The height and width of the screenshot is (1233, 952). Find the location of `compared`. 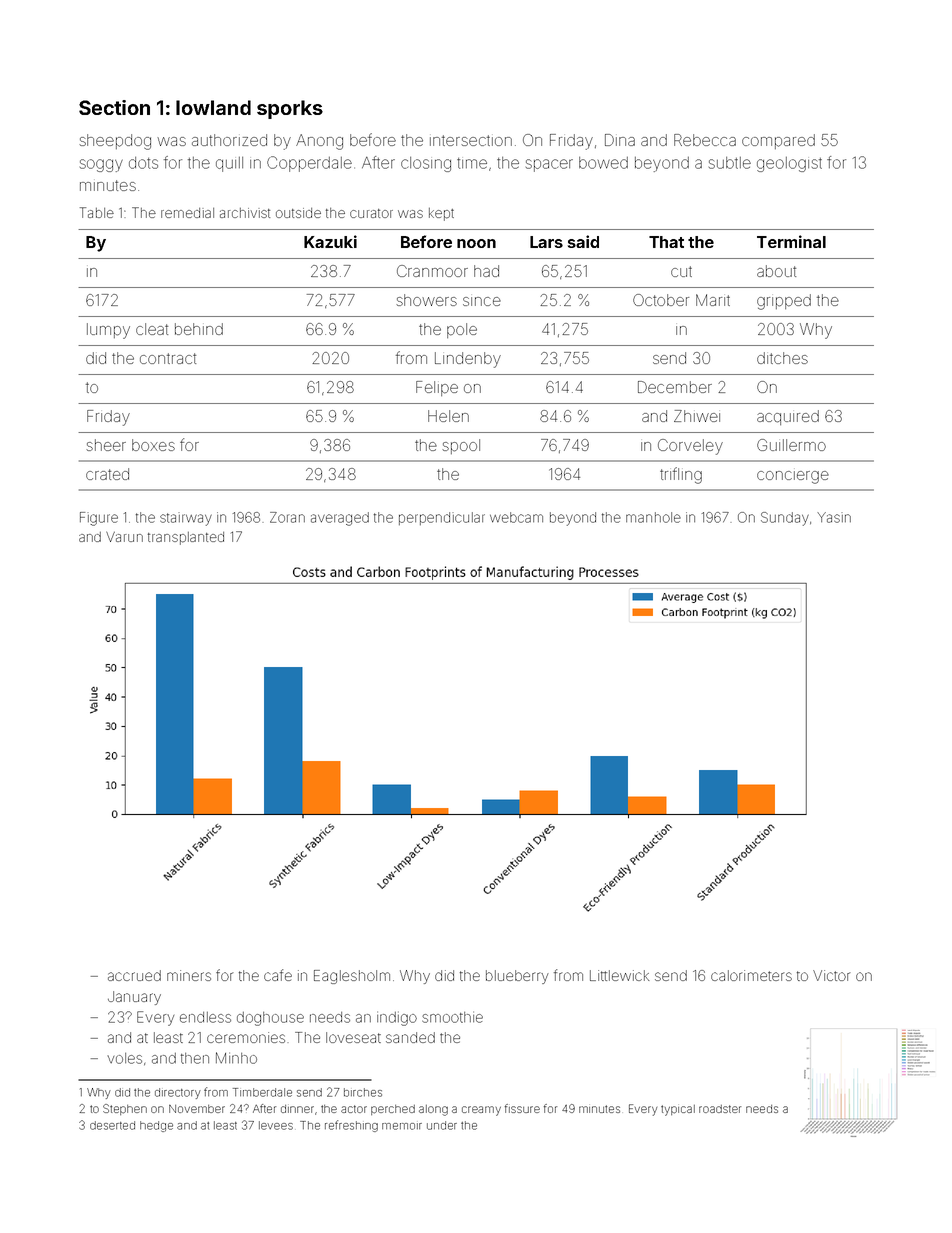

compared is located at coordinates (778, 141).
